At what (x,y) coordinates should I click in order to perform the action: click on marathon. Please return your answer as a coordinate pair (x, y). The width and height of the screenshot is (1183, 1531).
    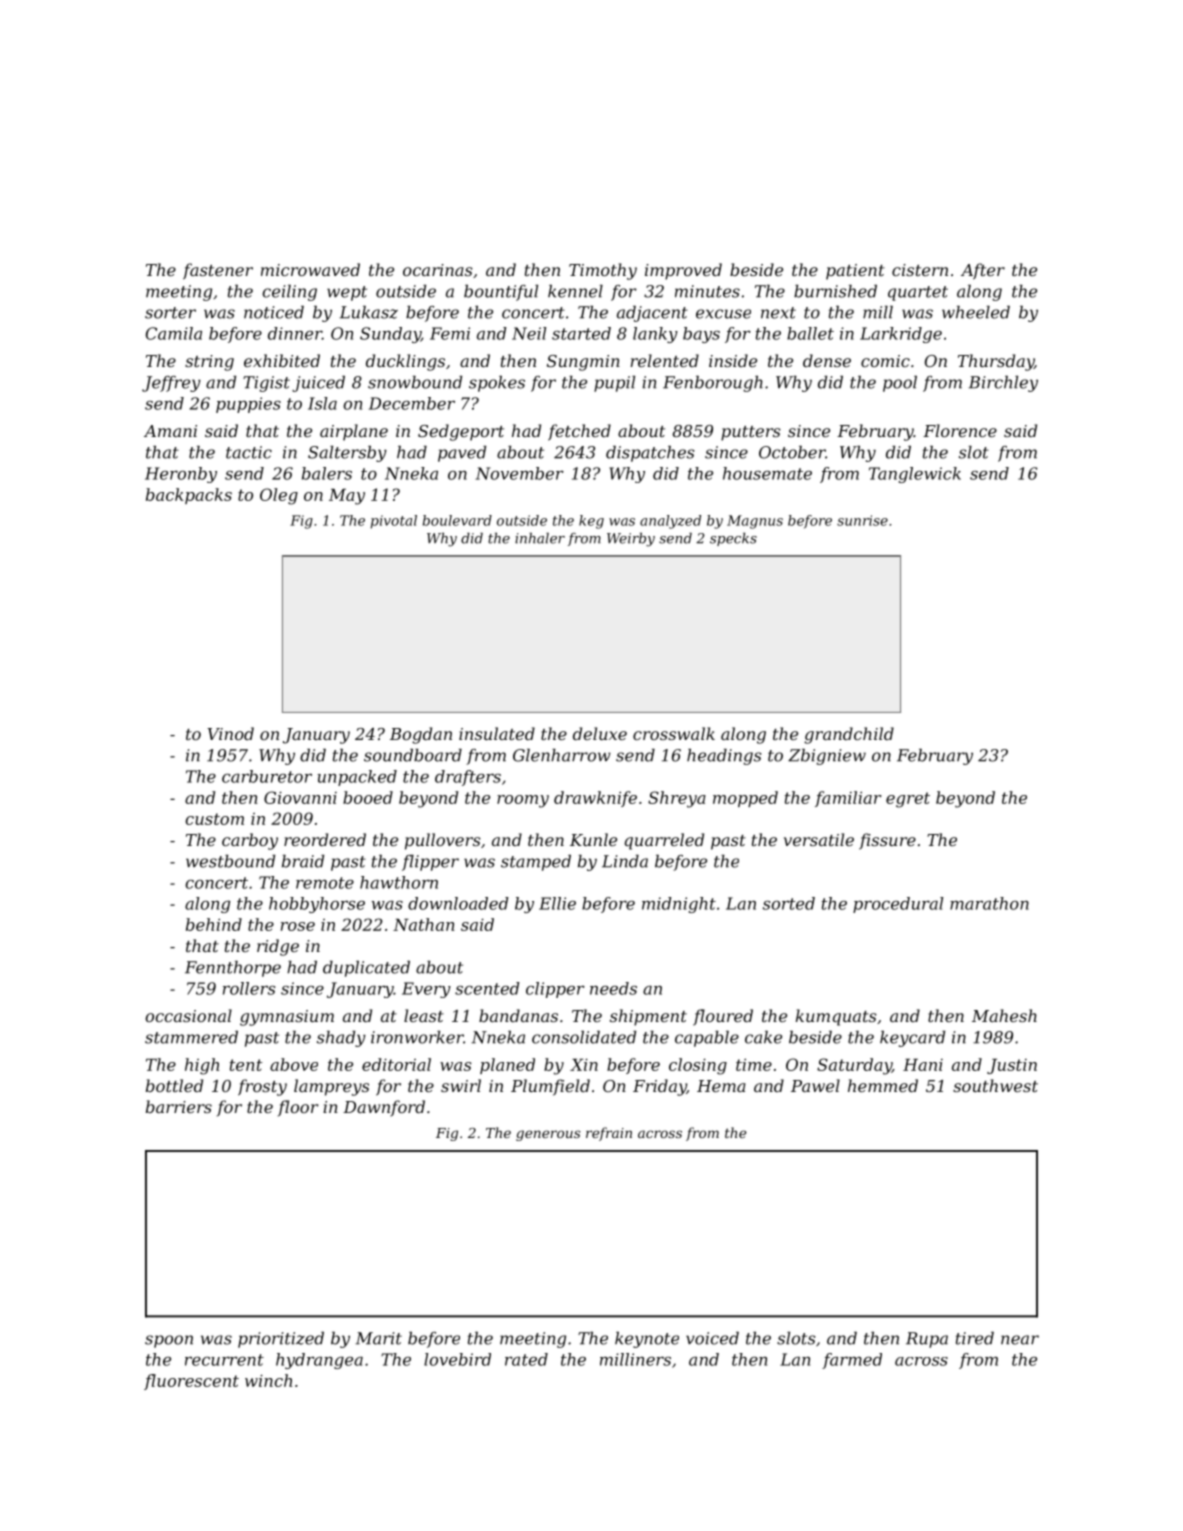
    Looking at the image, I should click on (989, 903).
